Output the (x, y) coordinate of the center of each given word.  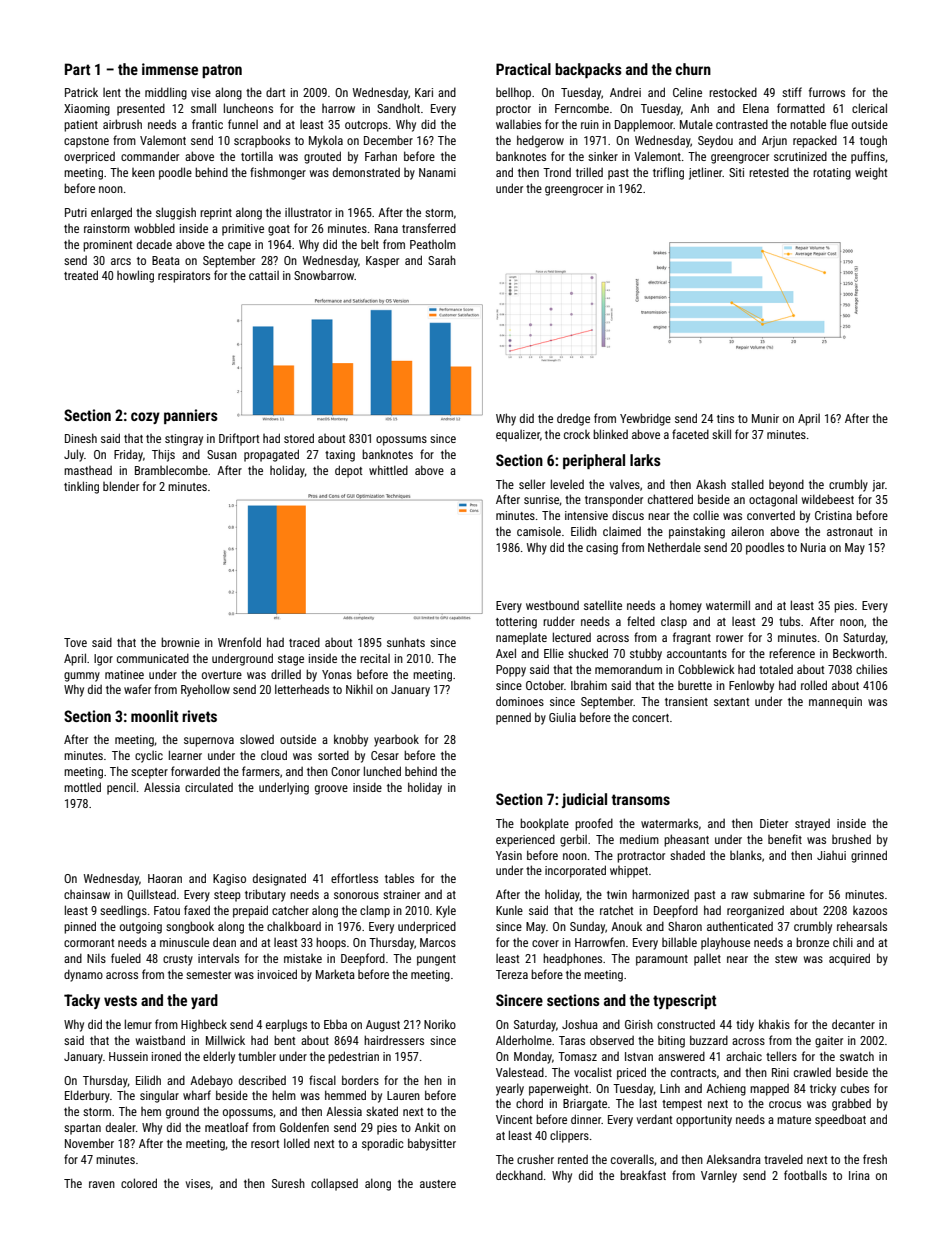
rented (573, 1159)
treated (81, 275)
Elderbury (87, 1096)
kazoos (870, 910)
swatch (857, 1056)
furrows (827, 92)
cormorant (89, 943)
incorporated (575, 871)
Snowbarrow (324, 275)
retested (769, 172)
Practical (523, 69)
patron (222, 71)
